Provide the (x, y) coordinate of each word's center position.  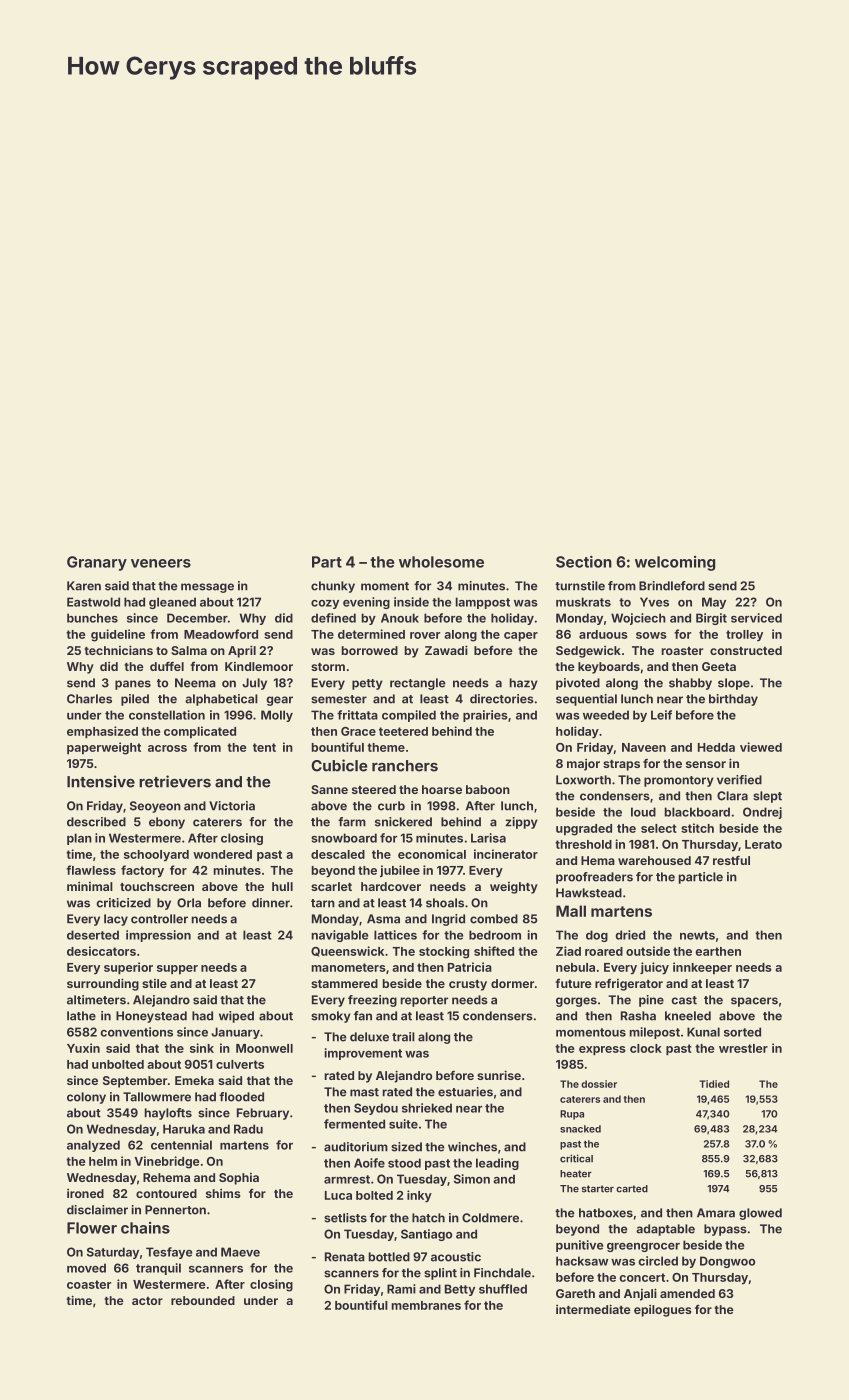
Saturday (113, 1253)
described (96, 822)
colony (86, 1098)
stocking (444, 952)
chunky (333, 587)
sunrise (499, 1075)
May (714, 603)
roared (604, 951)
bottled (389, 1257)
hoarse (442, 789)
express (602, 1050)
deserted (93, 935)
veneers (161, 563)
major (583, 765)
